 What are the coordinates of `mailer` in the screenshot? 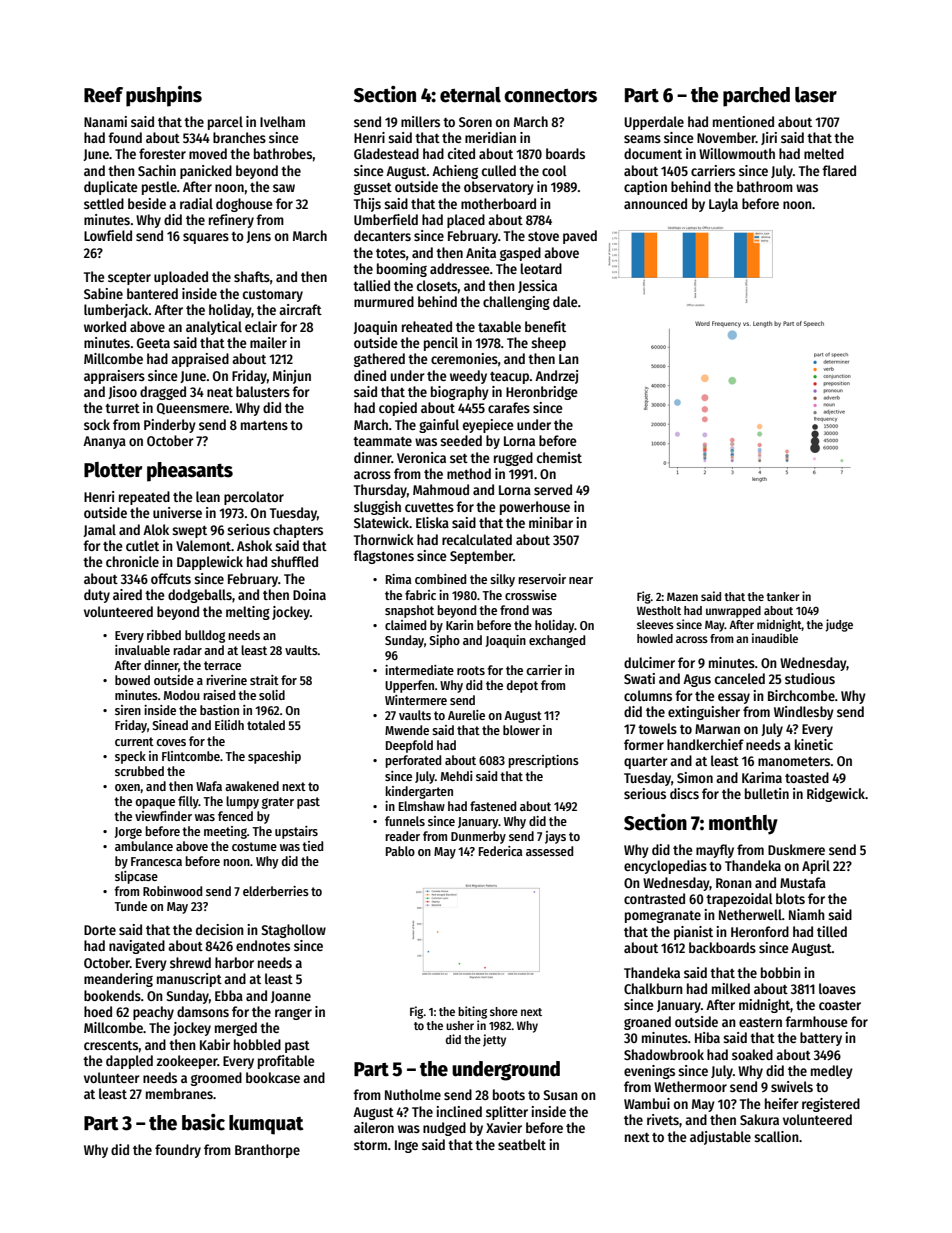 It's located at (268, 342).
